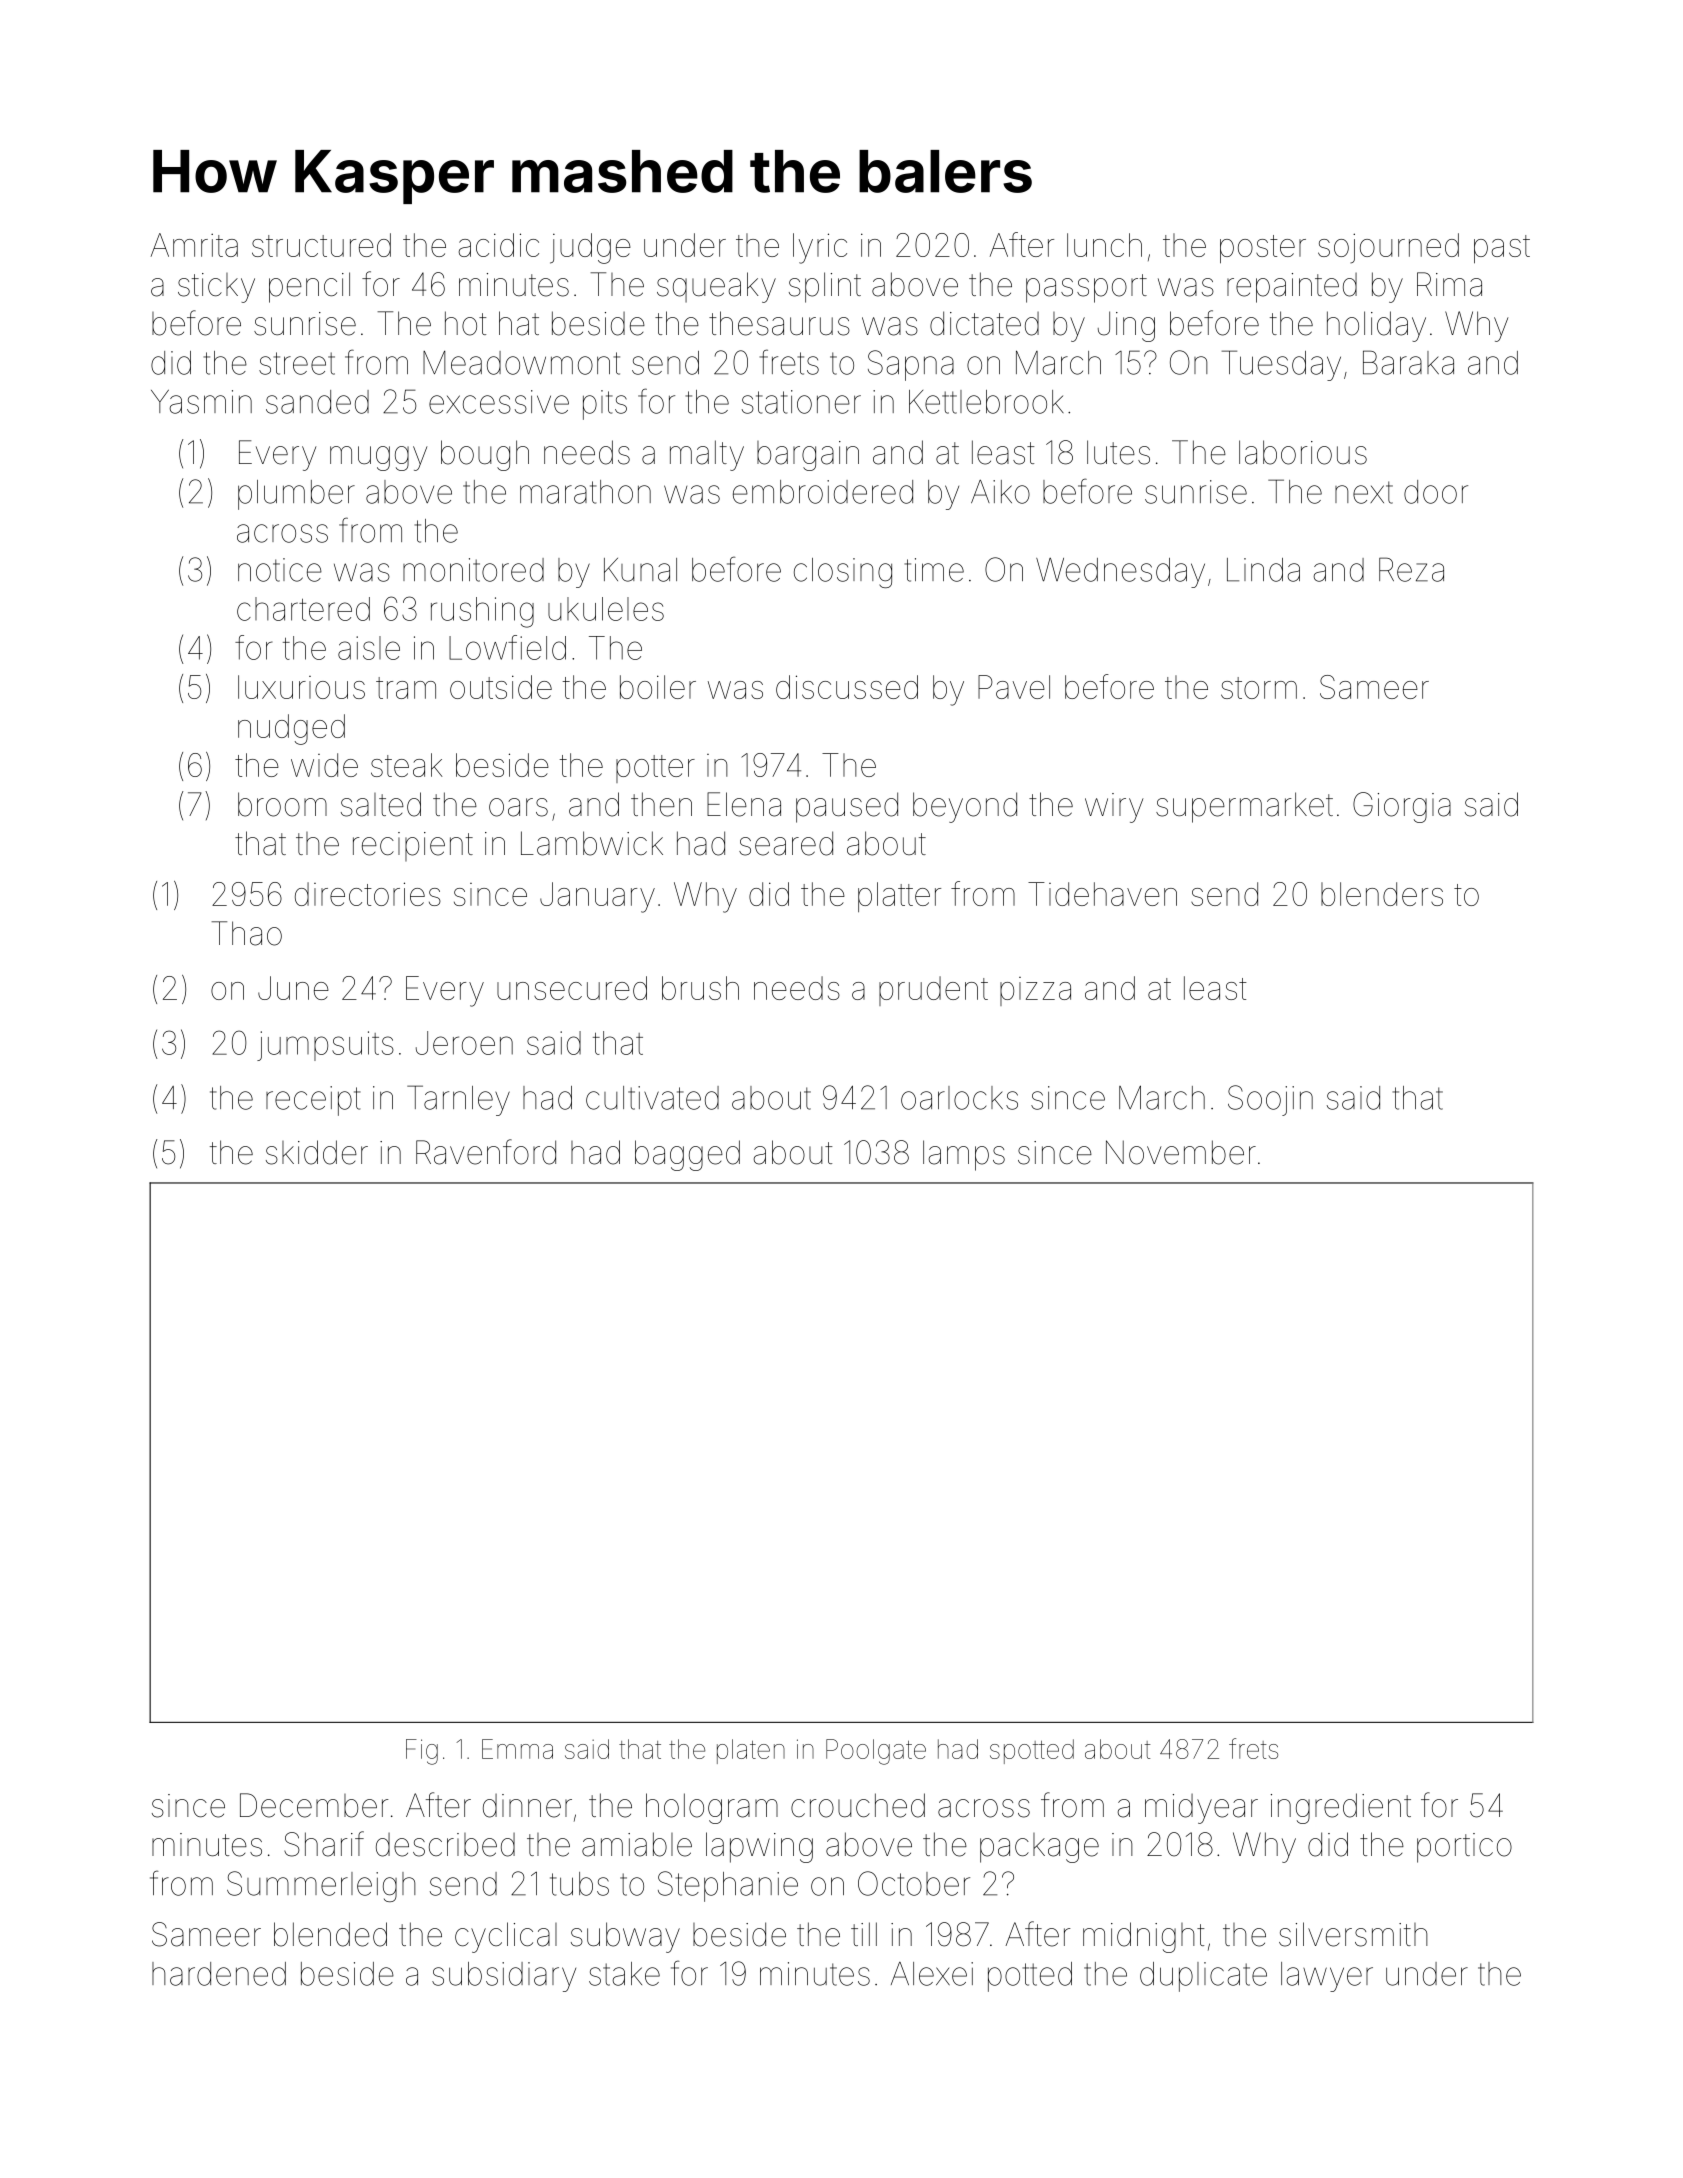 The image size is (1683, 2178). What do you see at coordinates (914, 1883) in the image?
I see `October` at bounding box center [914, 1883].
